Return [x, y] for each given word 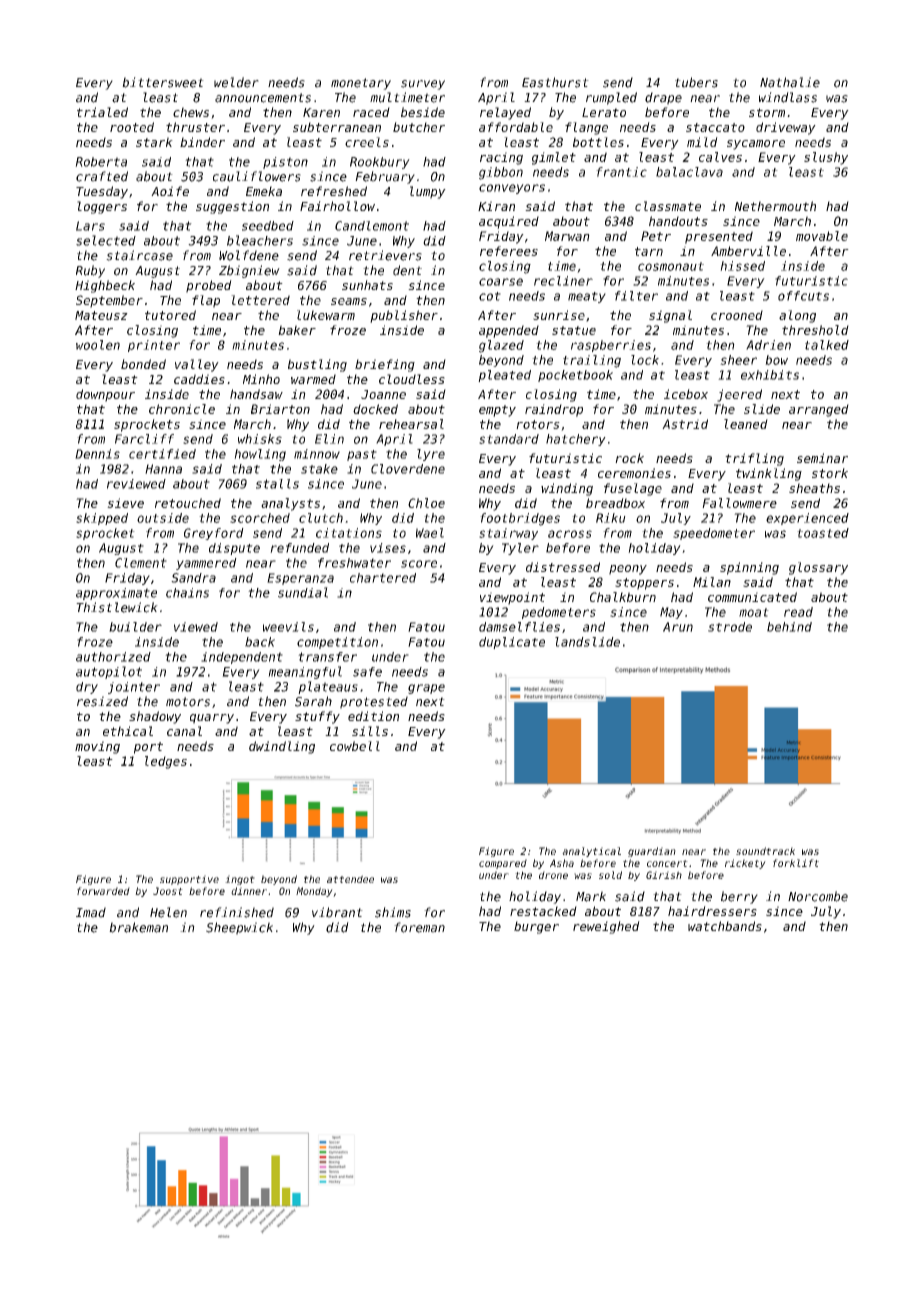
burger [536, 927]
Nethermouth [775, 206]
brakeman [138, 927]
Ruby [90, 271]
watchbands [725, 926]
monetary [361, 84]
